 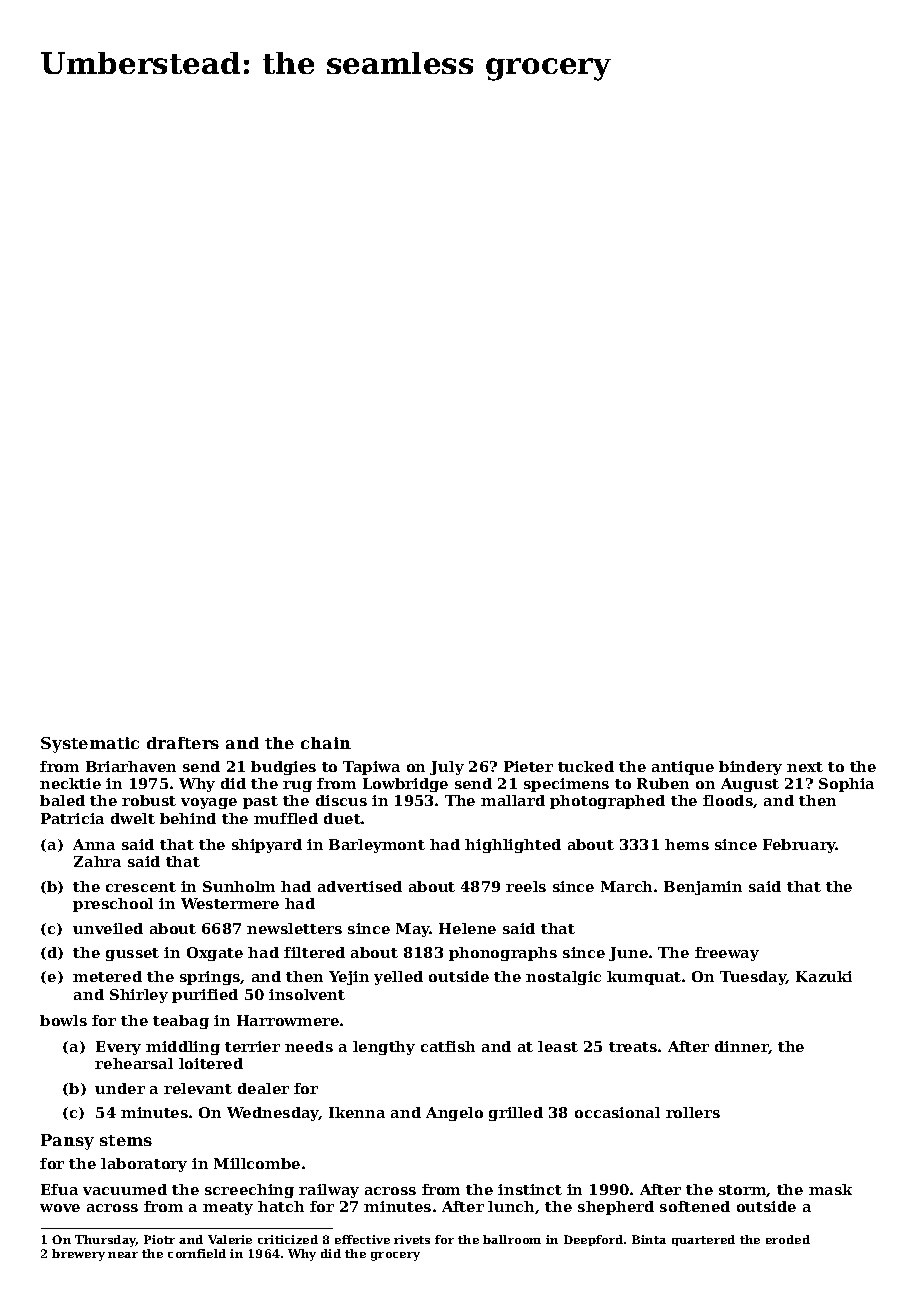 I want to click on Valerie, so click(x=230, y=1239).
